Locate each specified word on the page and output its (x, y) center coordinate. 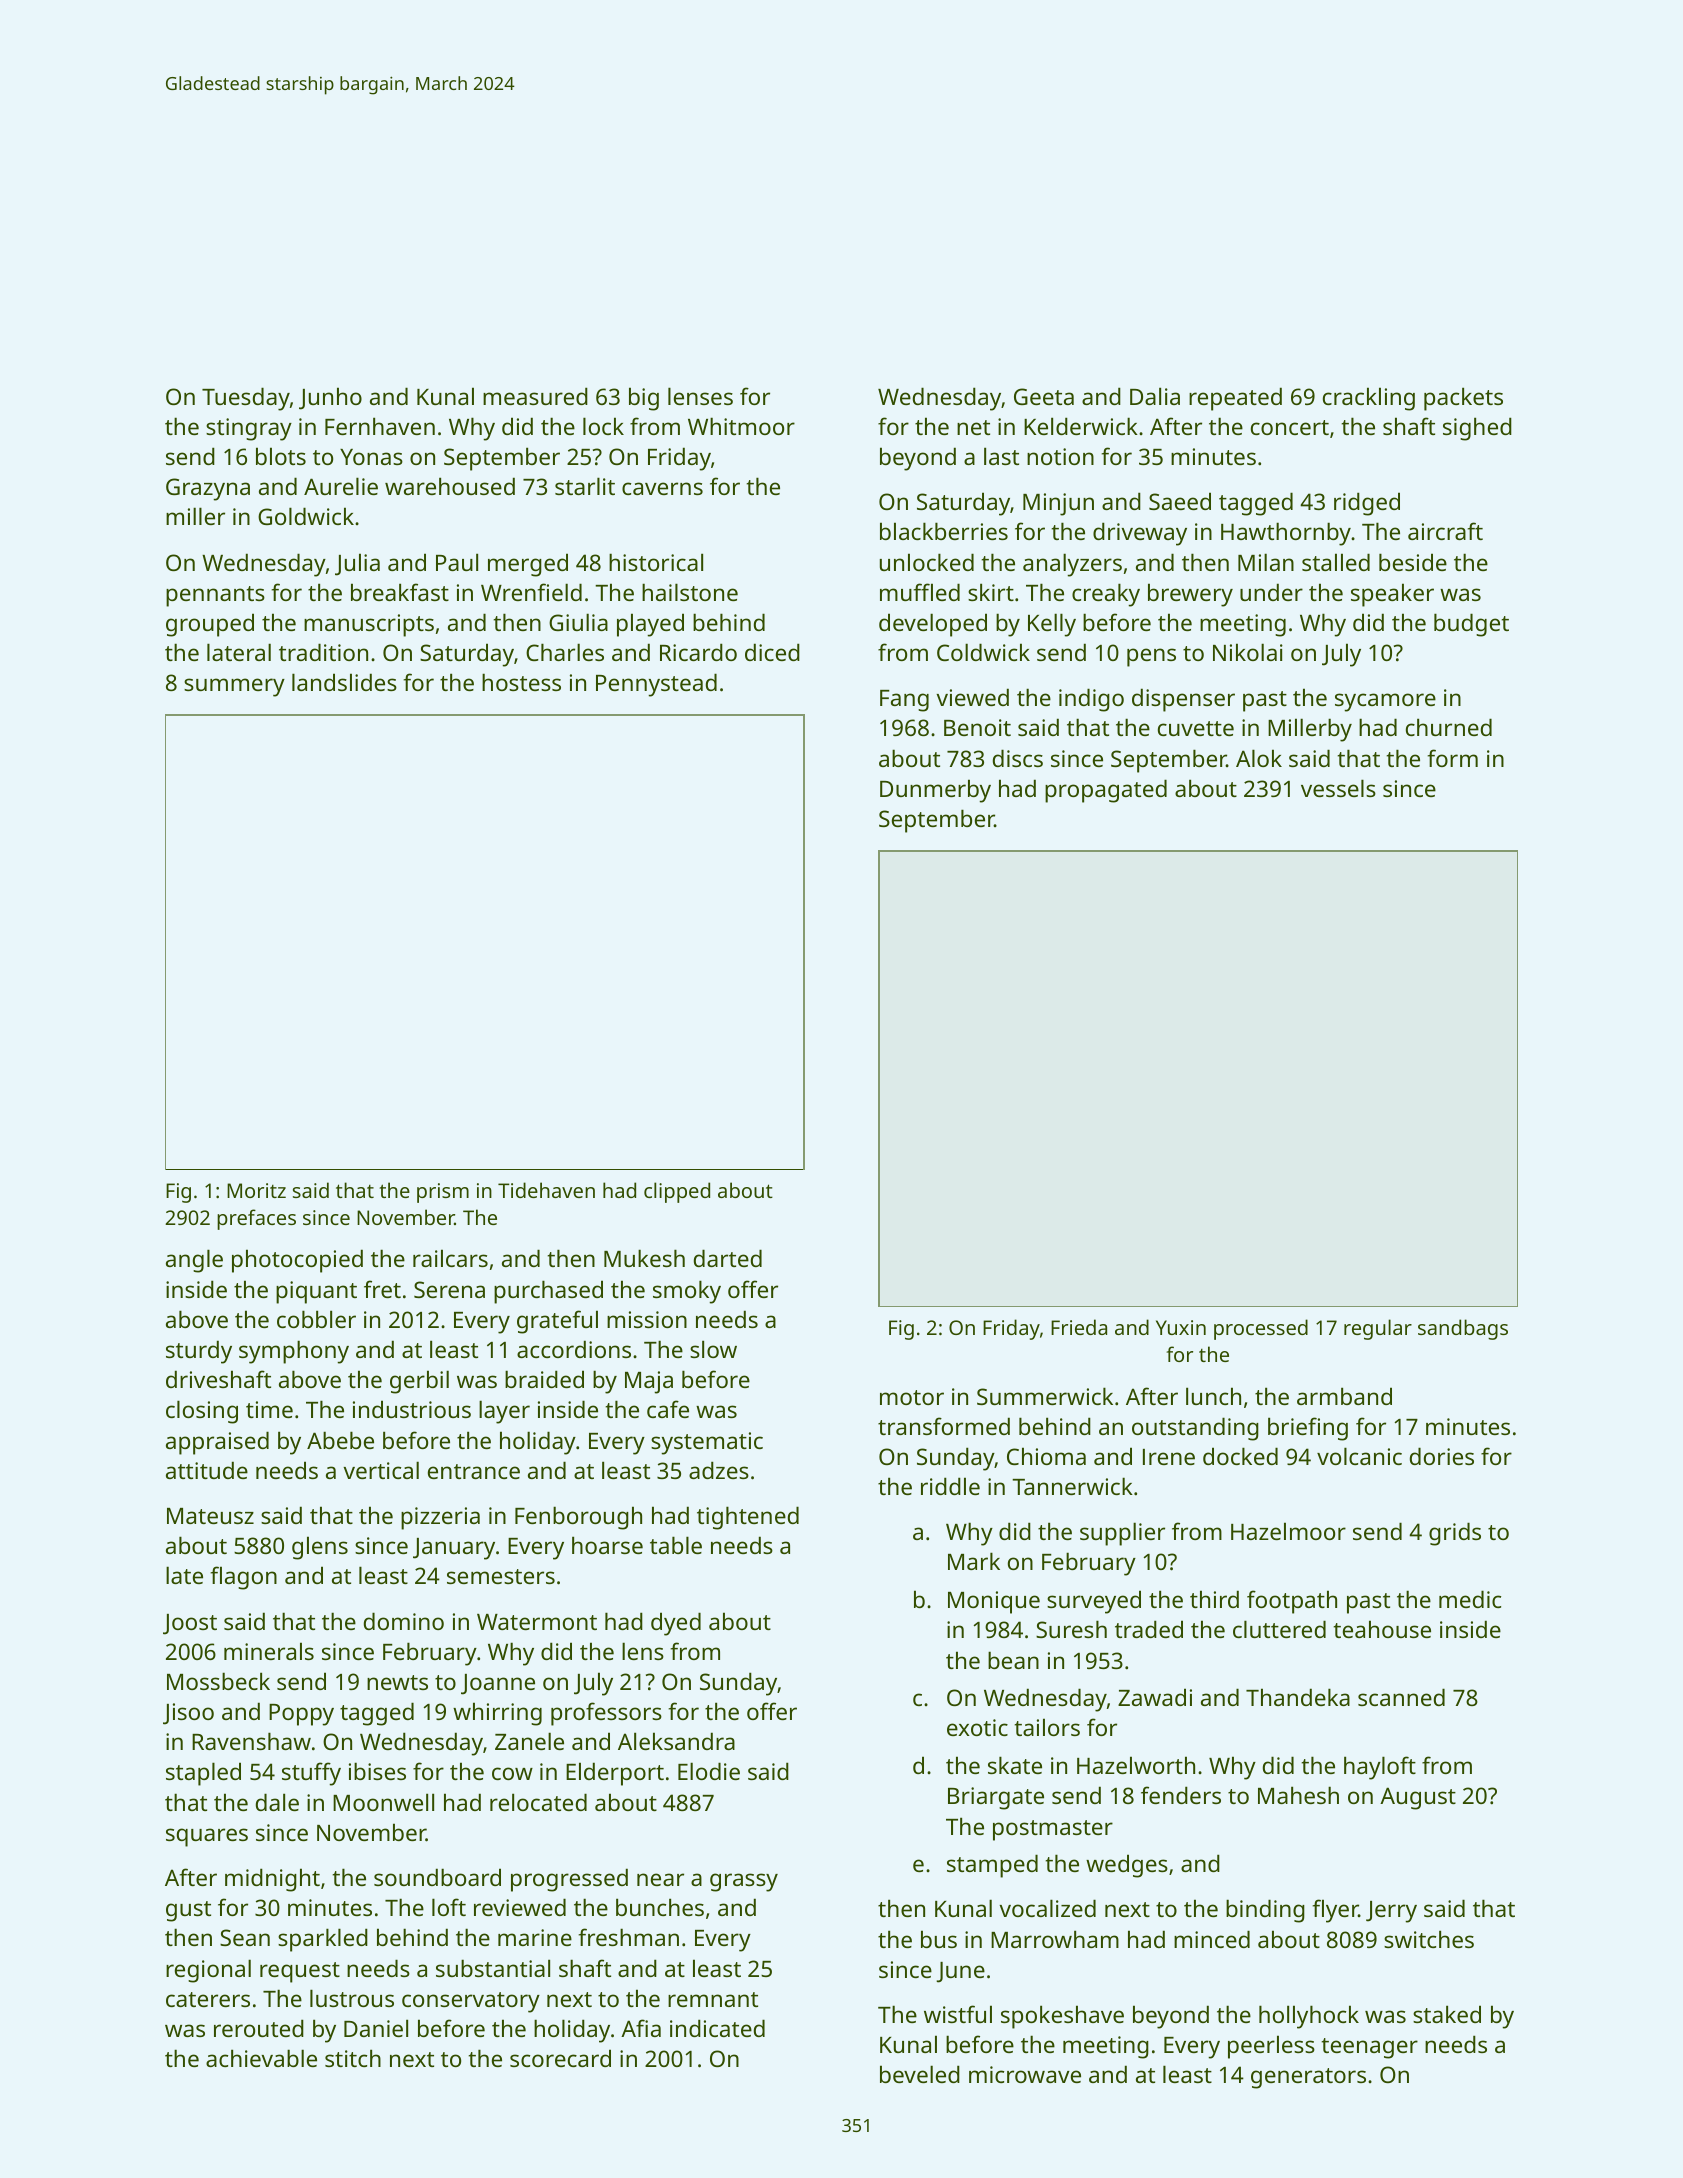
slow (713, 1349)
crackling (1369, 399)
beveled (920, 2074)
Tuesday (246, 399)
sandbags (1463, 1329)
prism (443, 1193)
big (644, 399)
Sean (245, 1937)
